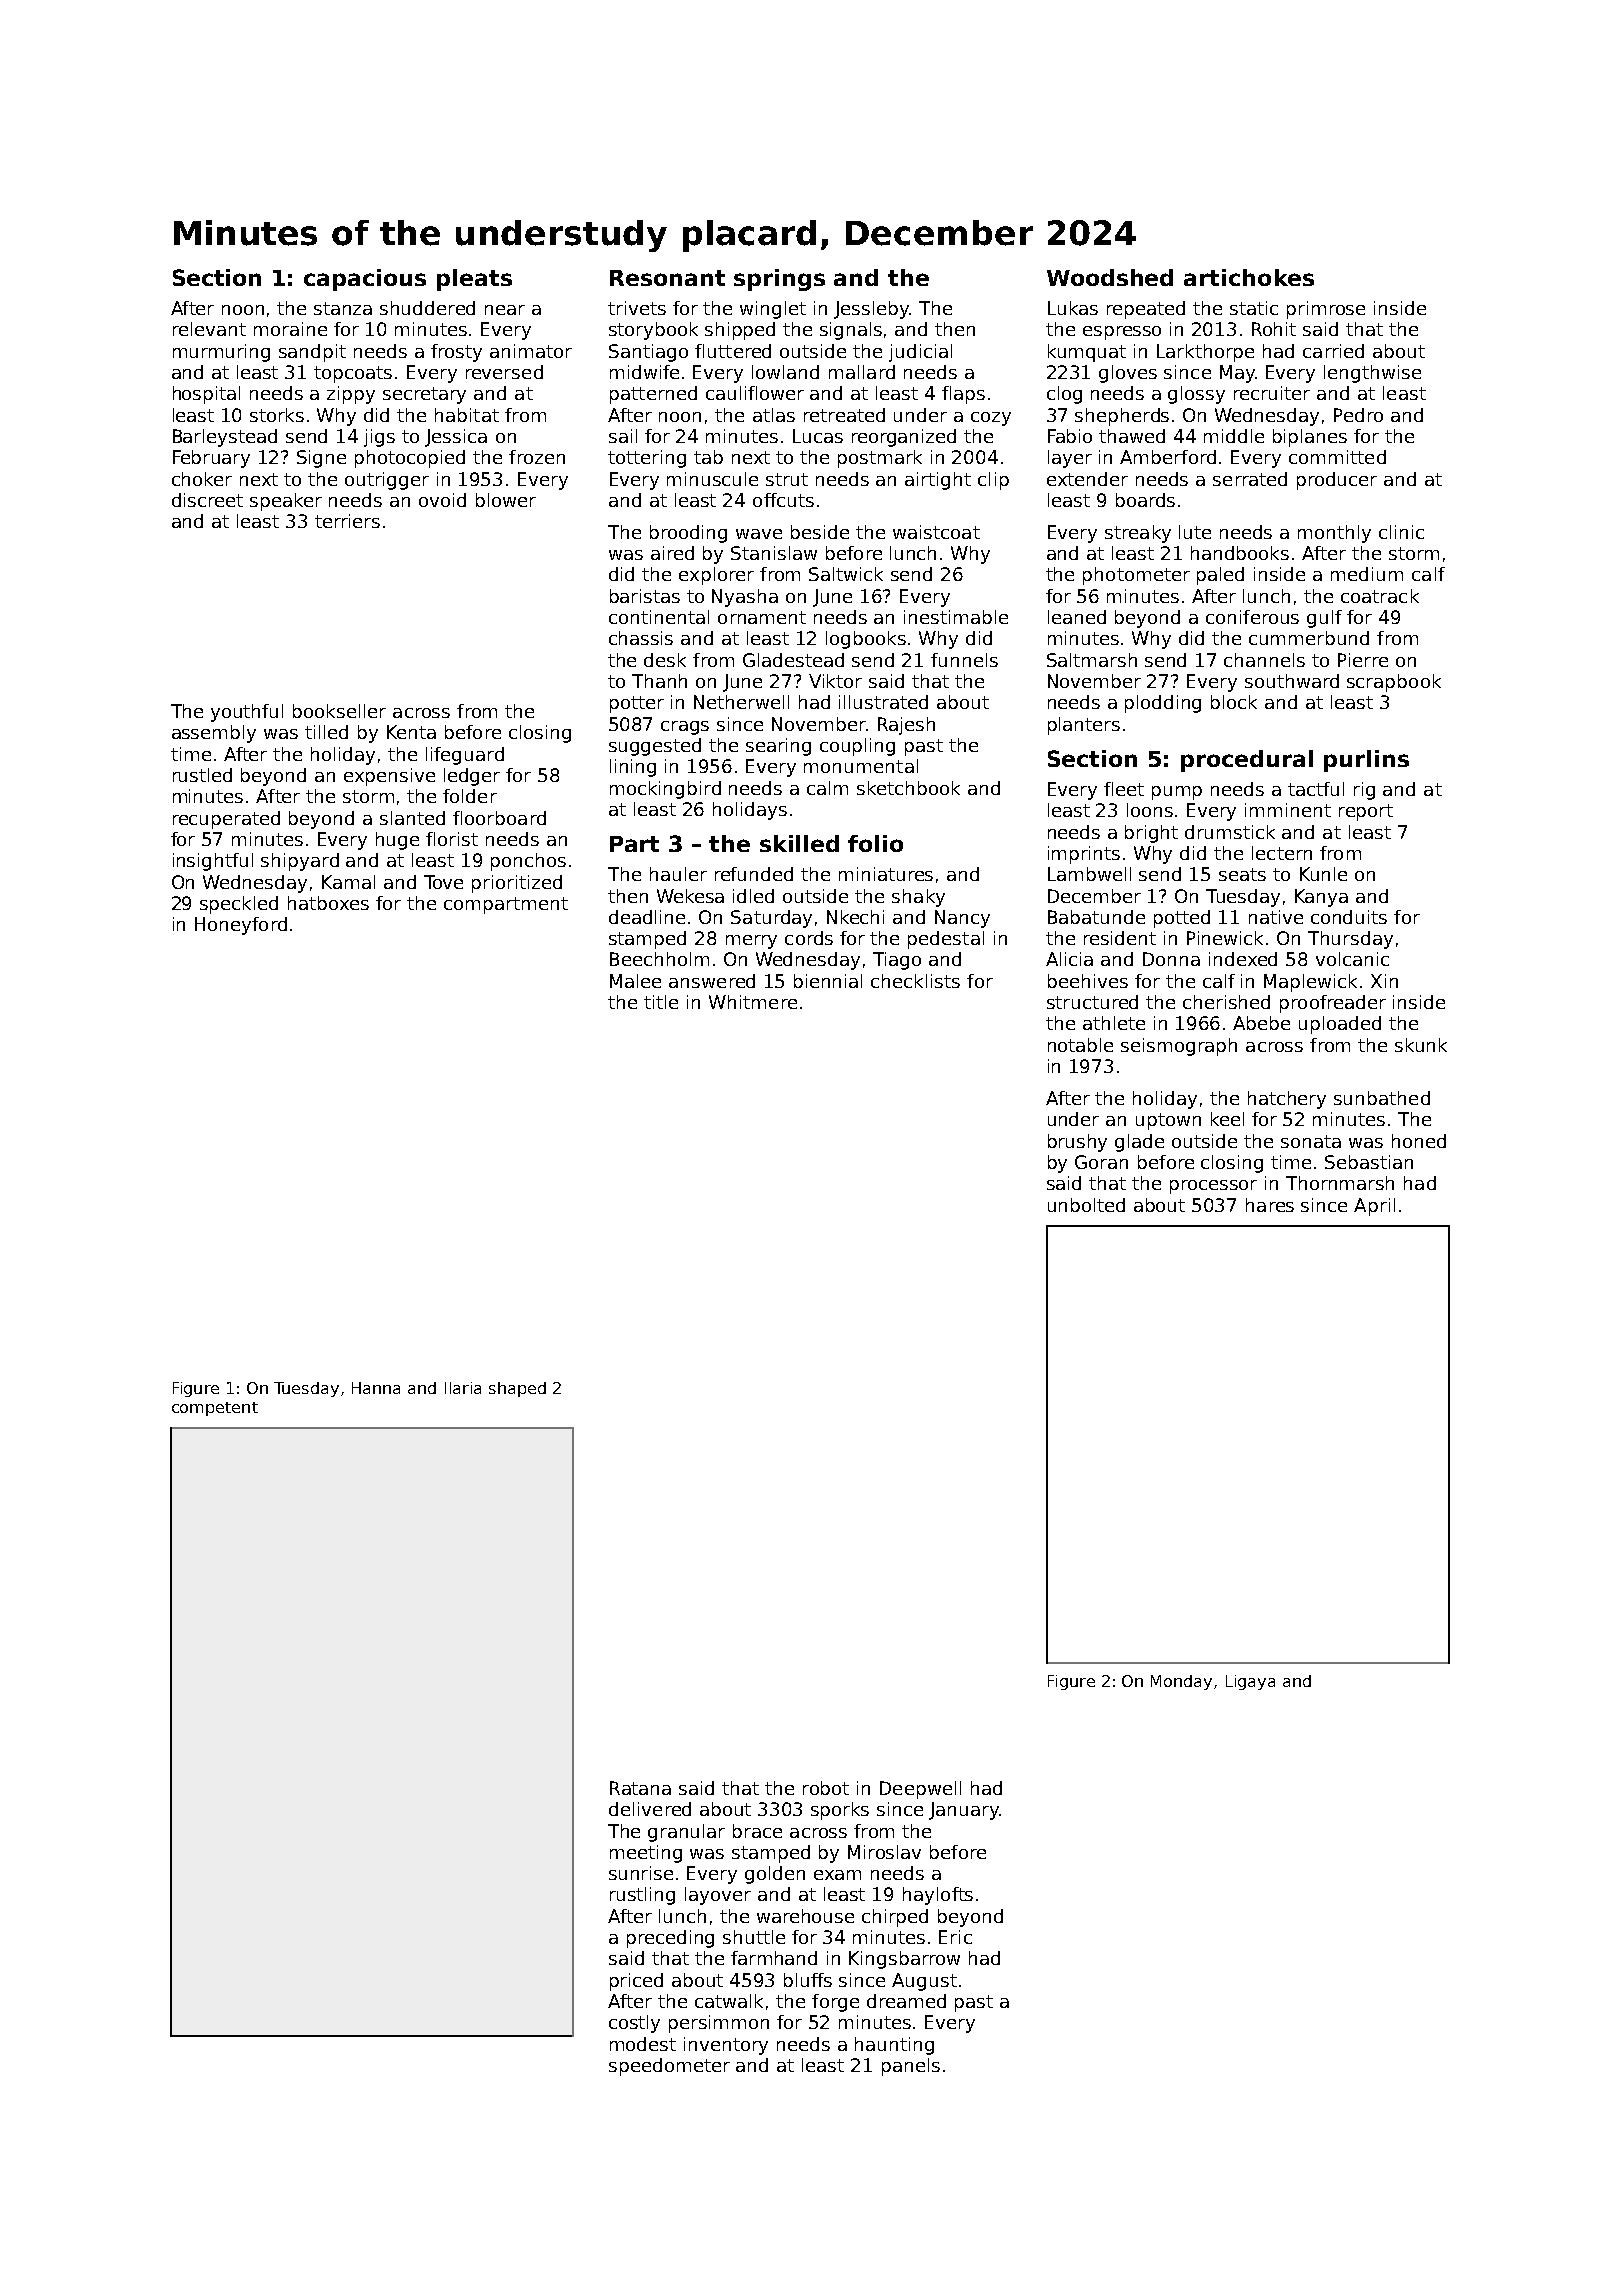 The image size is (1620, 2292). What do you see at coordinates (918, 898) in the screenshot?
I see `shaky` at bounding box center [918, 898].
